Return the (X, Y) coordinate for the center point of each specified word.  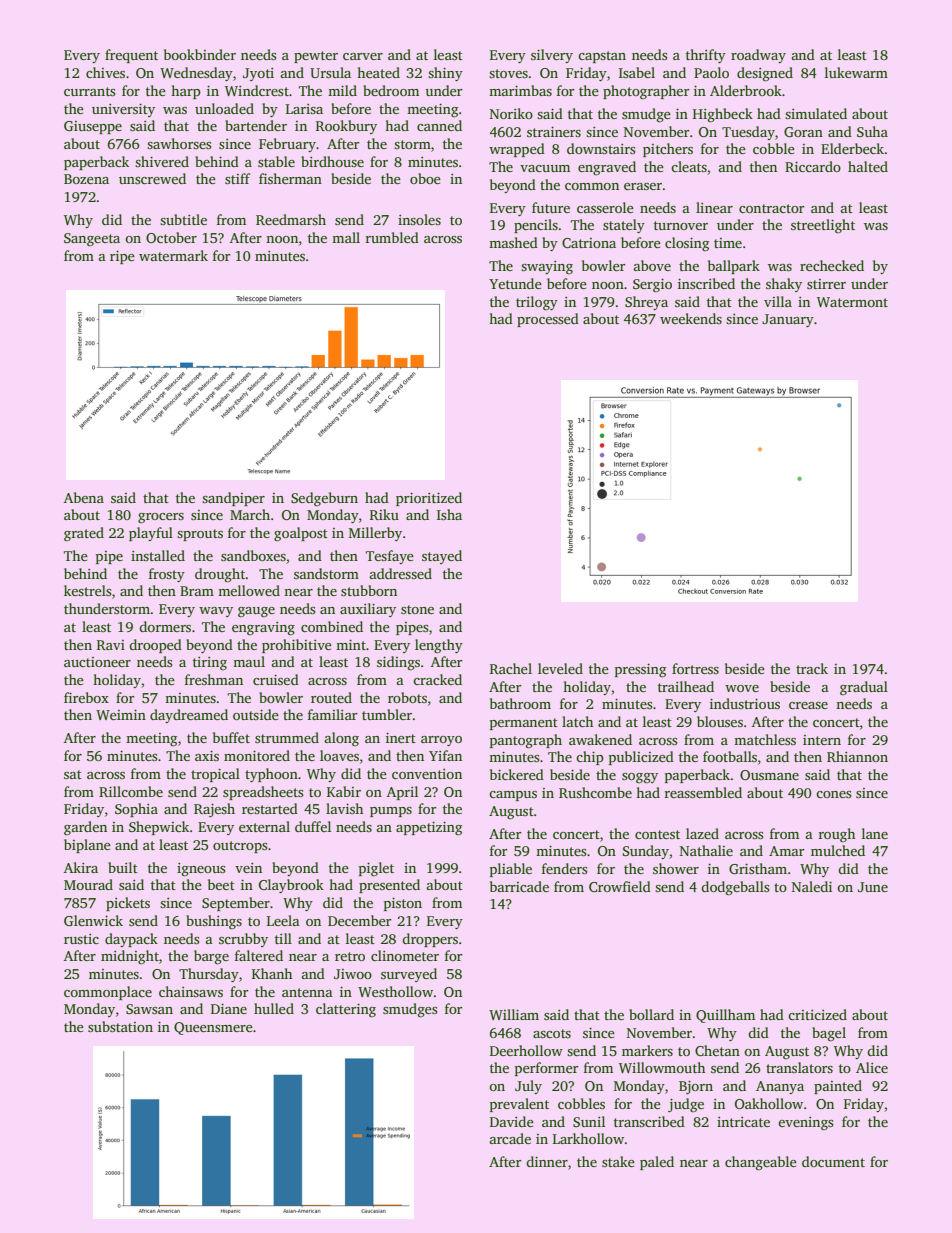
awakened (600, 739)
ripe (122, 257)
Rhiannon (857, 756)
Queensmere (213, 1028)
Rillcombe (131, 791)
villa (778, 301)
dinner (547, 1161)
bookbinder (200, 54)
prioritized (429, 499)
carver (363, 56)
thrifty (706, 56)
